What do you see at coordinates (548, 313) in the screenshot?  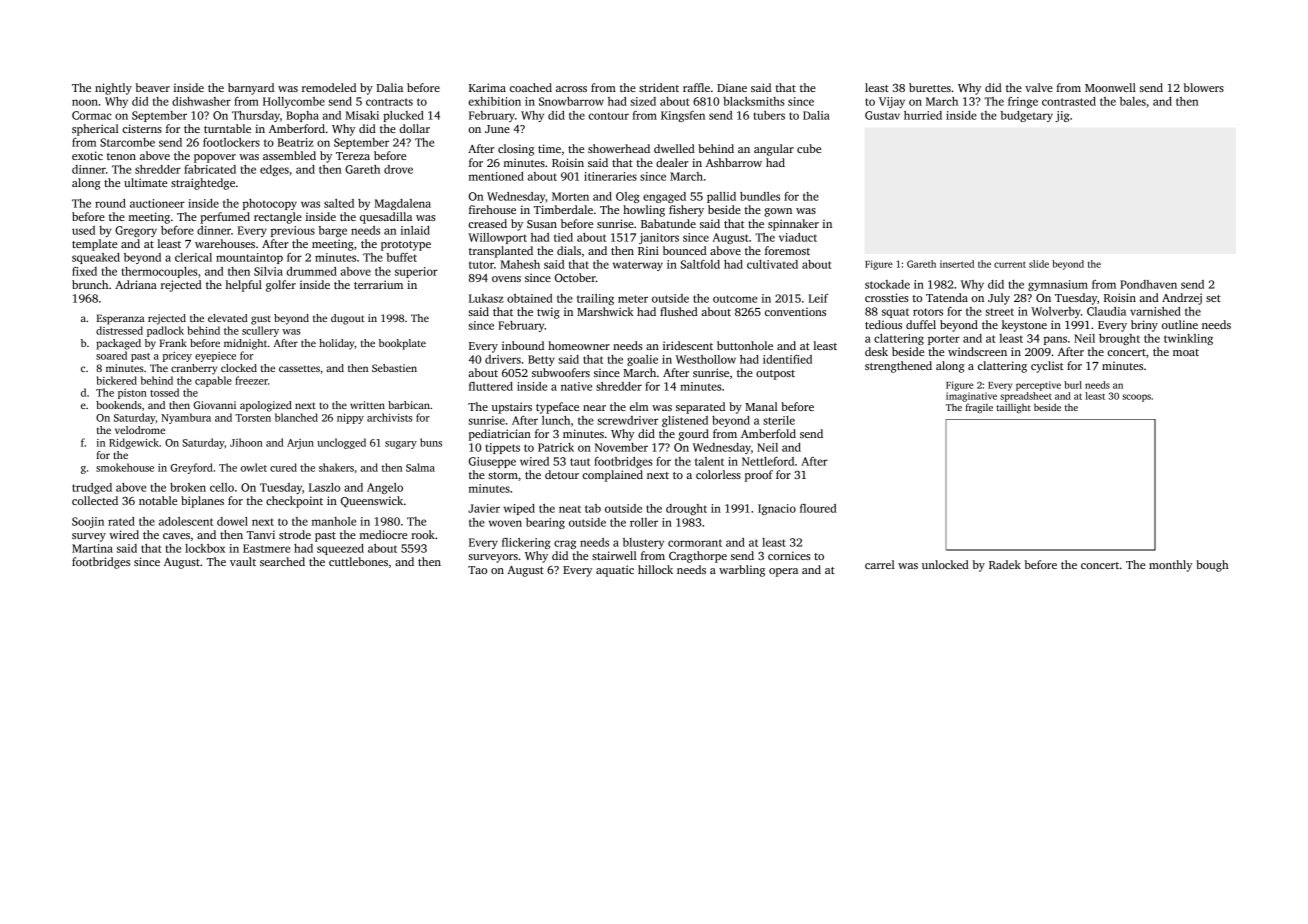 I see `twig` at bounding box center [548, 313].
